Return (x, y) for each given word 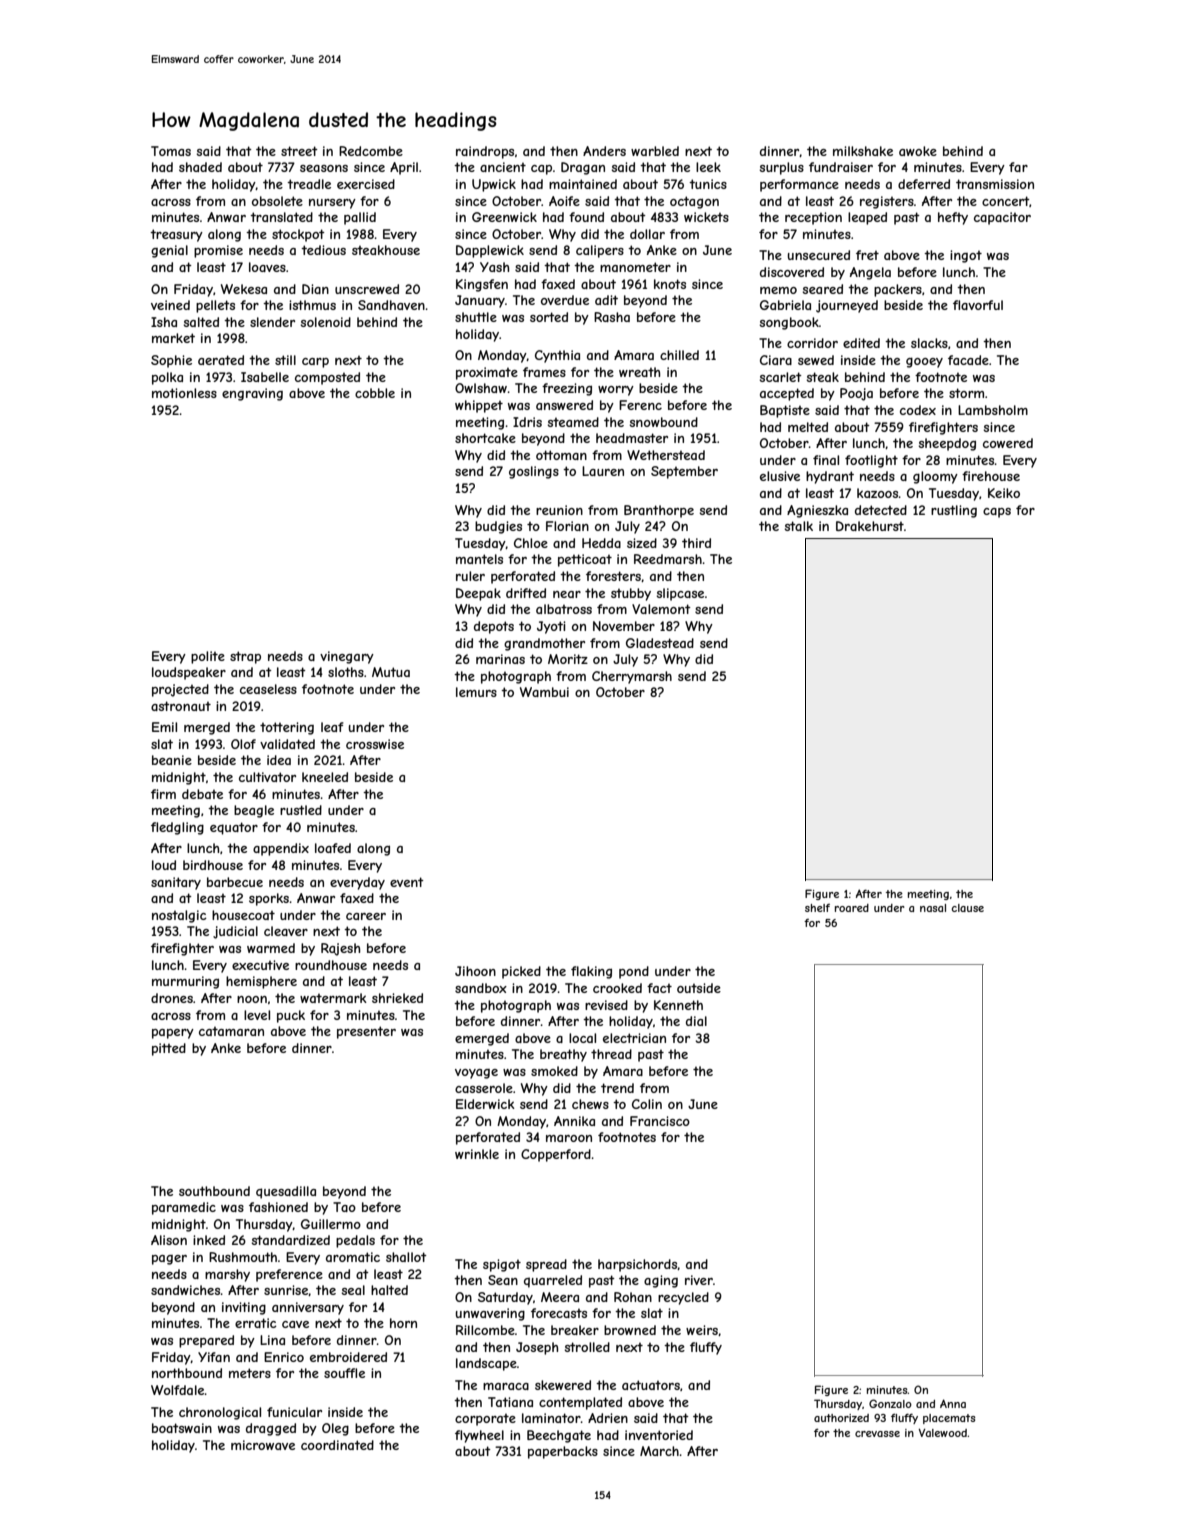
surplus (781, 168)
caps (997, 513)
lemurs (476, 692)
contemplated (580, 1403)
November (624, 626)
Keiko (1004, 493)
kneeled (325, 777)
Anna (953, 1403)
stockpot (298, 235)
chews (590, 1104)
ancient (503, 167)
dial (696, 1021)
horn (403, 1323)
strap (245, 657)
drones (172, 998)
